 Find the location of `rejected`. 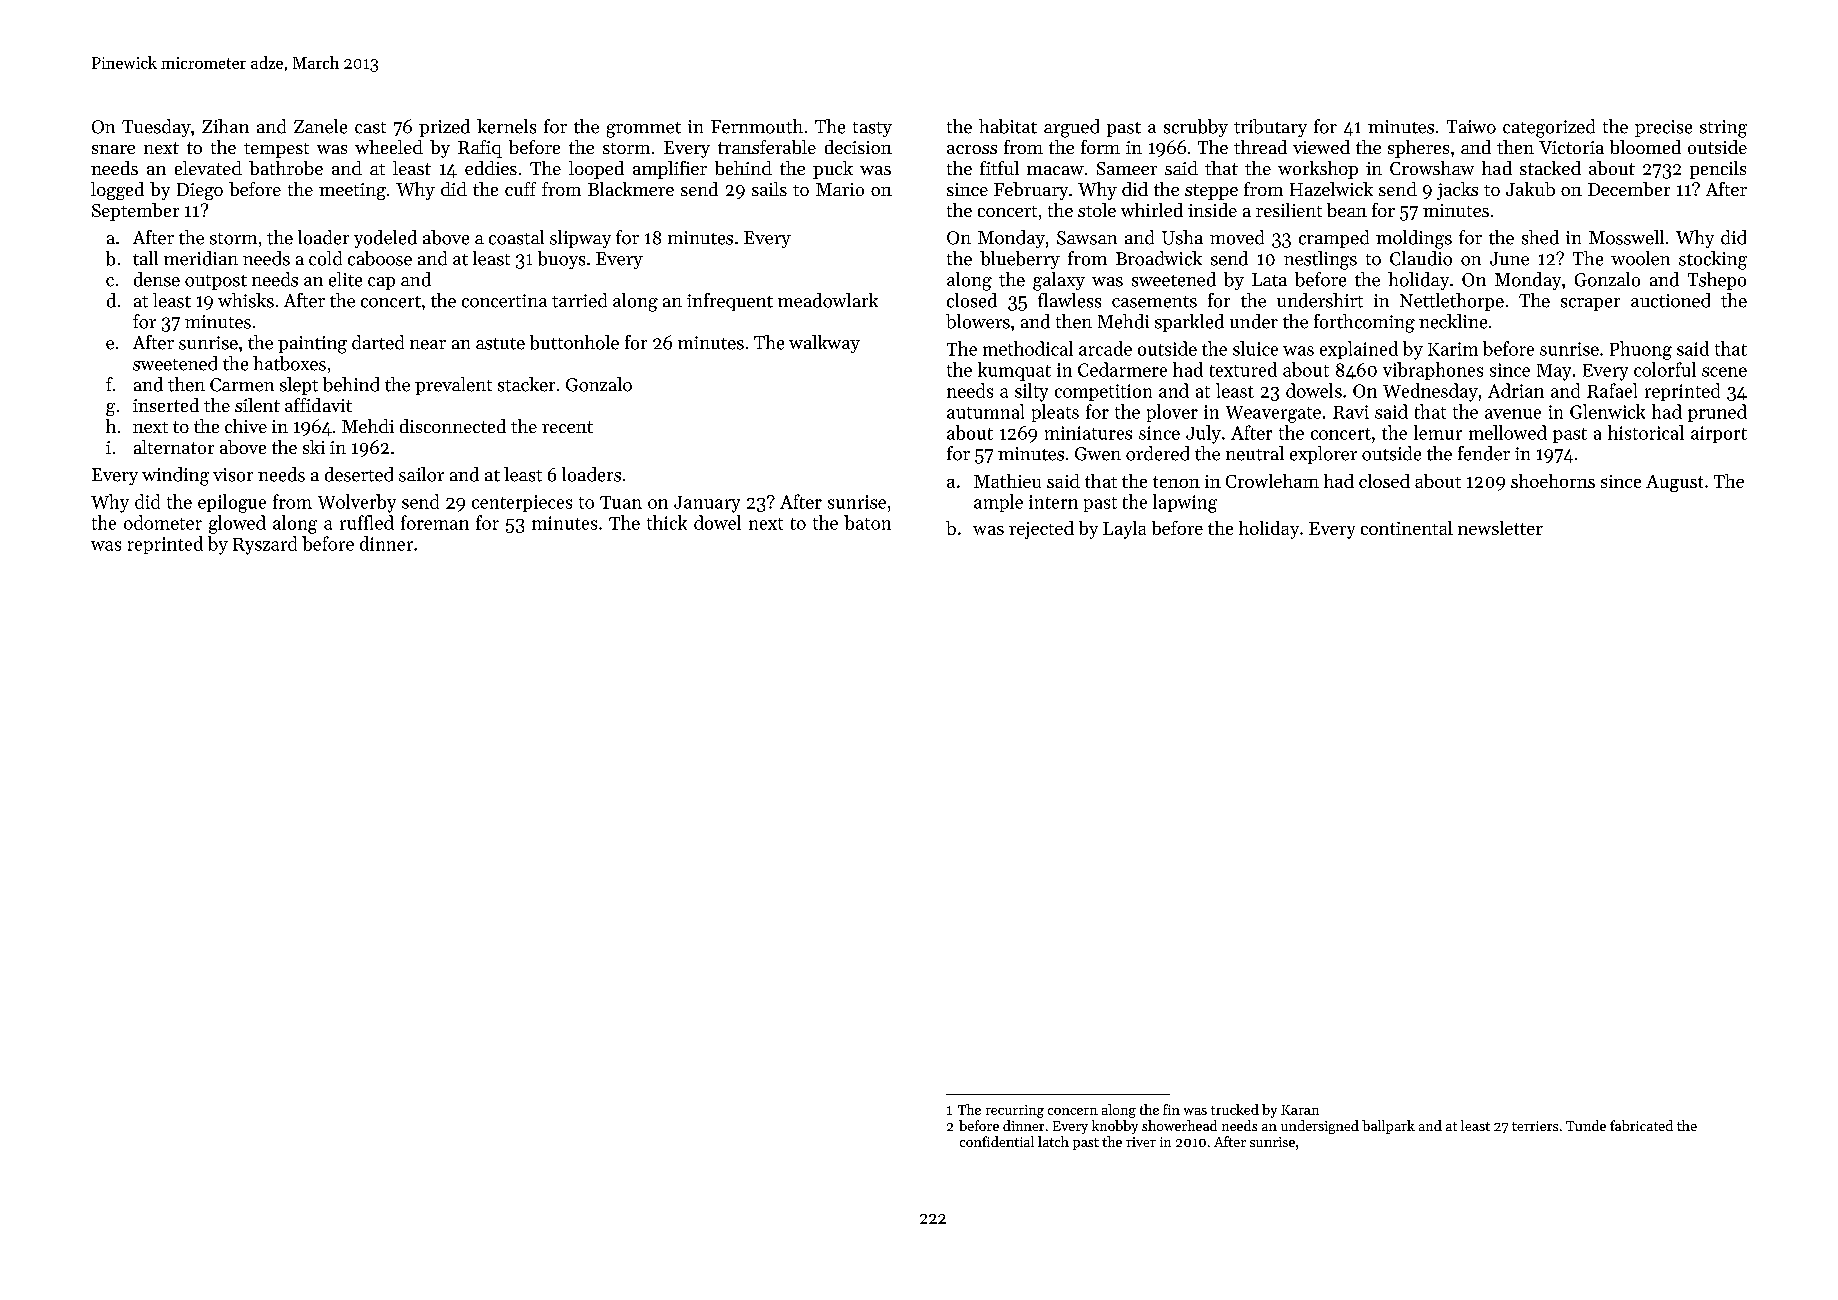

rejected is located at coordinates (1041, 530).
